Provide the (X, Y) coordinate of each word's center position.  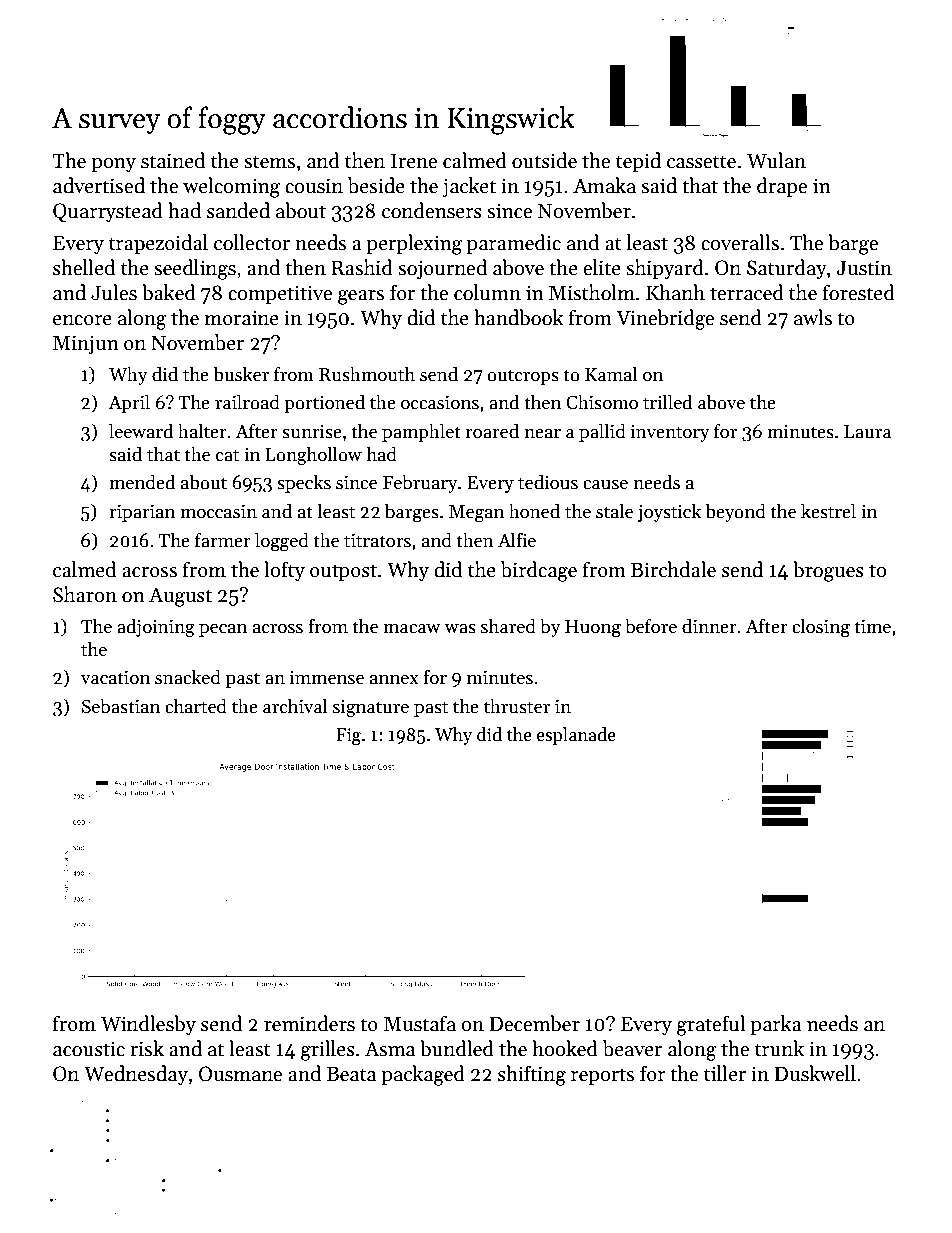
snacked (188, 677)
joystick (669, 512)
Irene (414, 161)
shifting (532, 1075)
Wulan (776, 160)
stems (269, 162)
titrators (377, 540)
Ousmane (240, 1074)
